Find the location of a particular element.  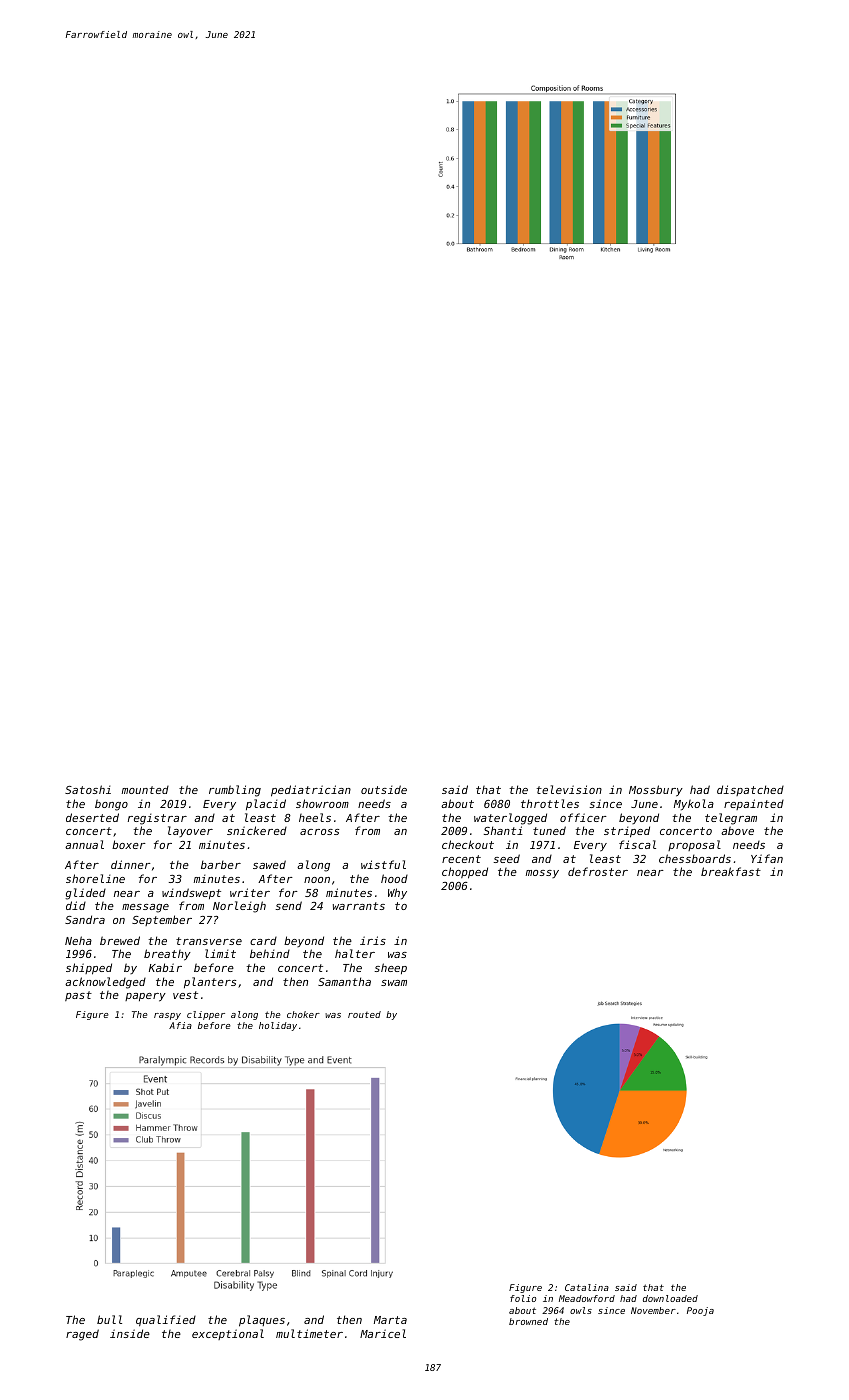

past is located at coordinates (78, 996).
